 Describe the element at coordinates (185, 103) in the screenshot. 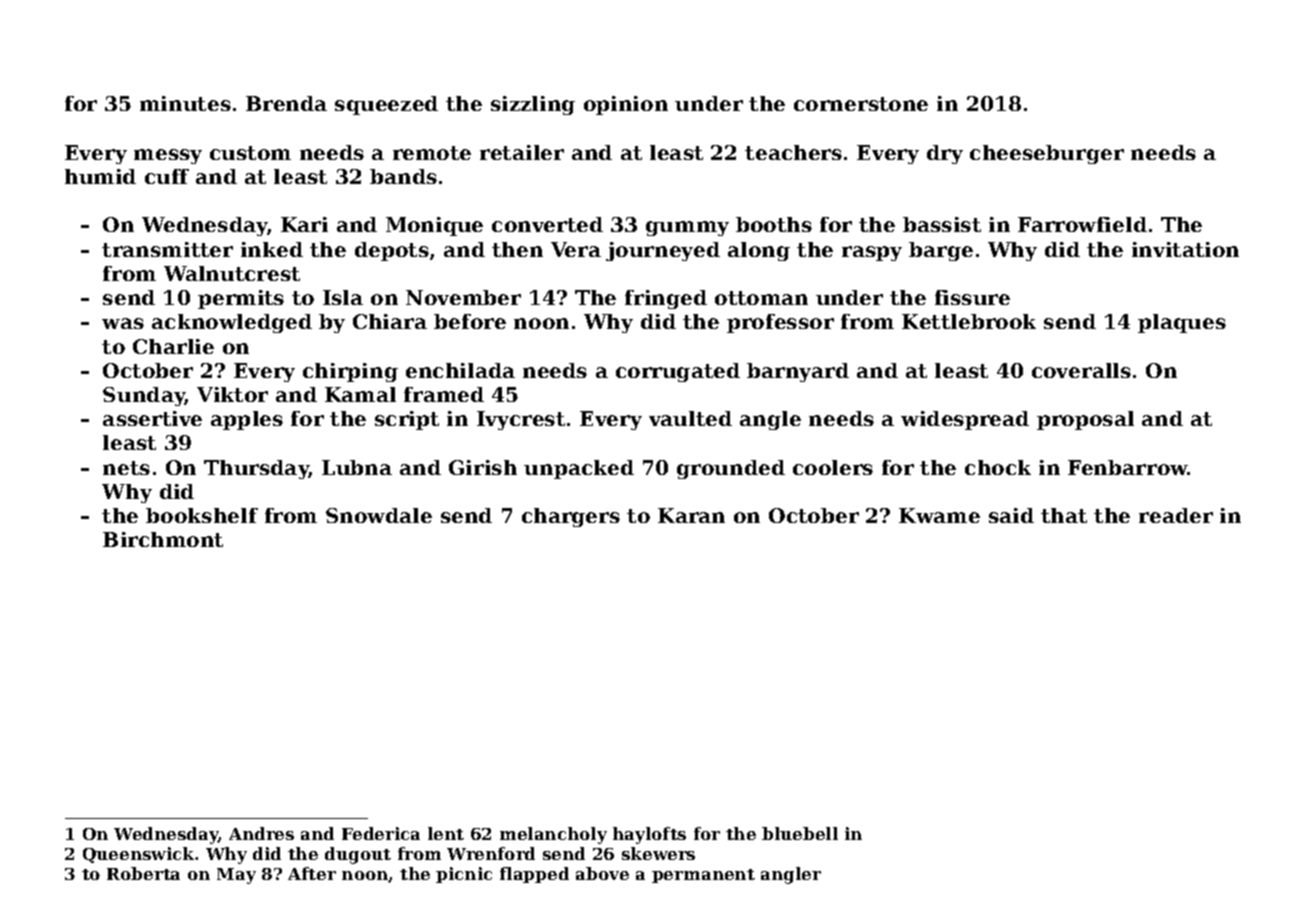

I see `minutes` at that location.
